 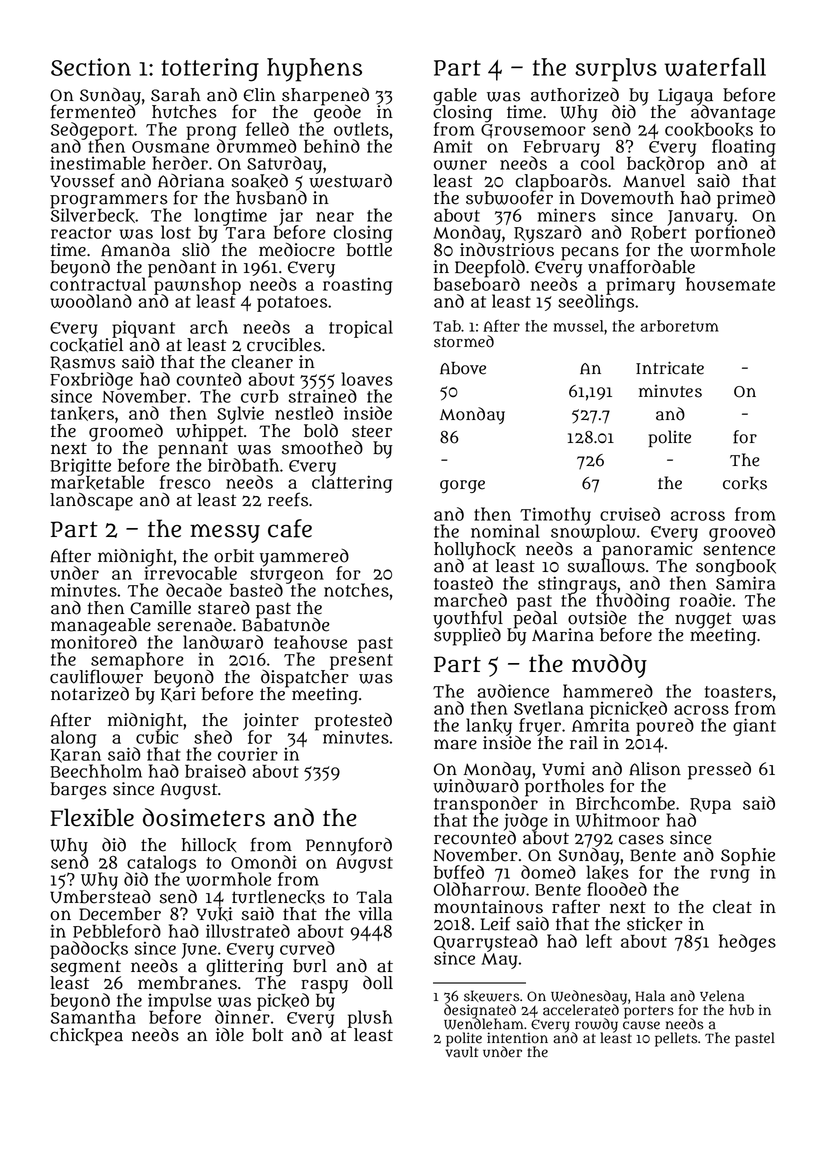 What do you see at coordinates (455, 96) in the page?
I see `gable` at bounding box center [455, 96].
